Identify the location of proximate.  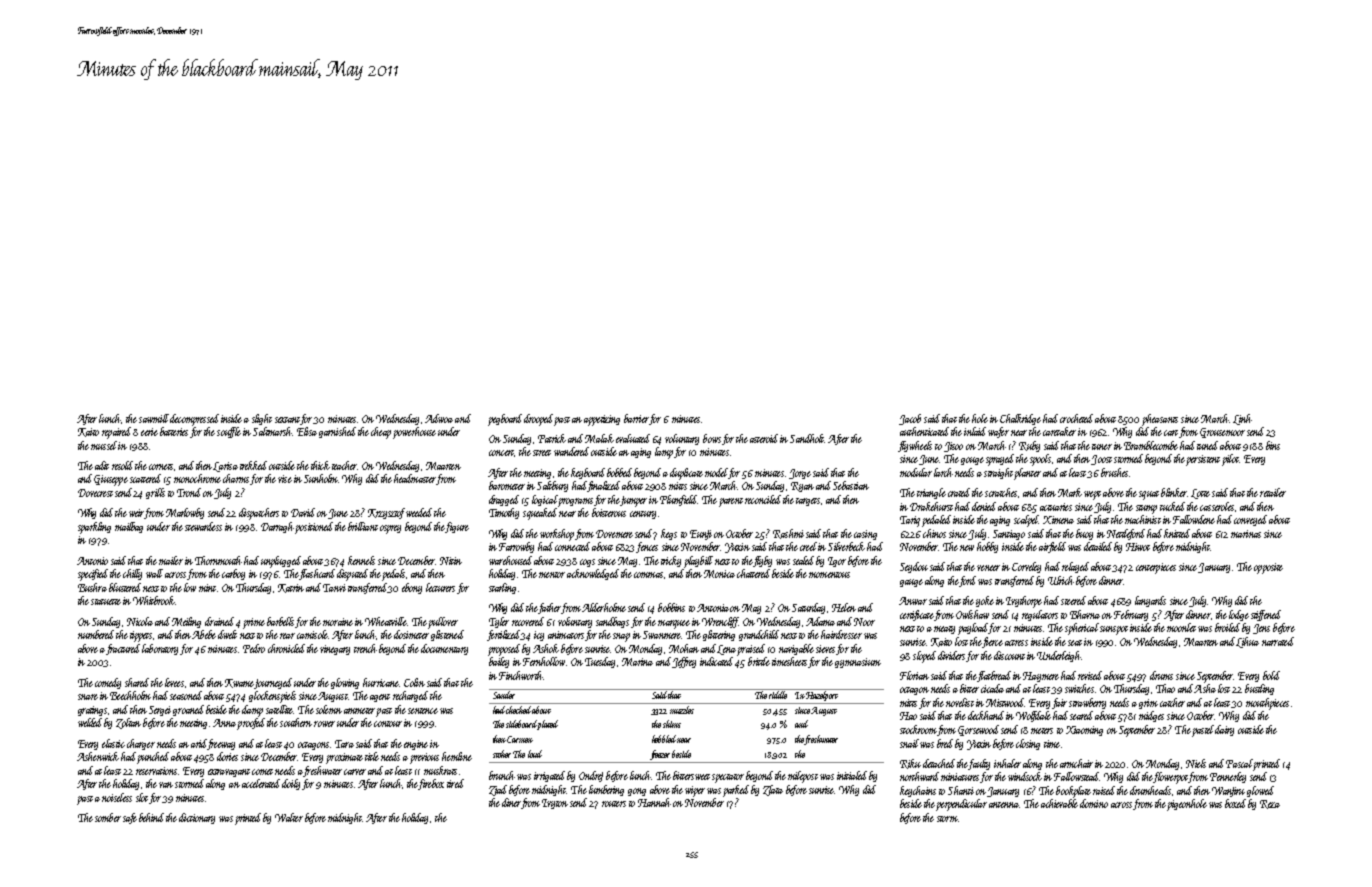
(344, 758).
